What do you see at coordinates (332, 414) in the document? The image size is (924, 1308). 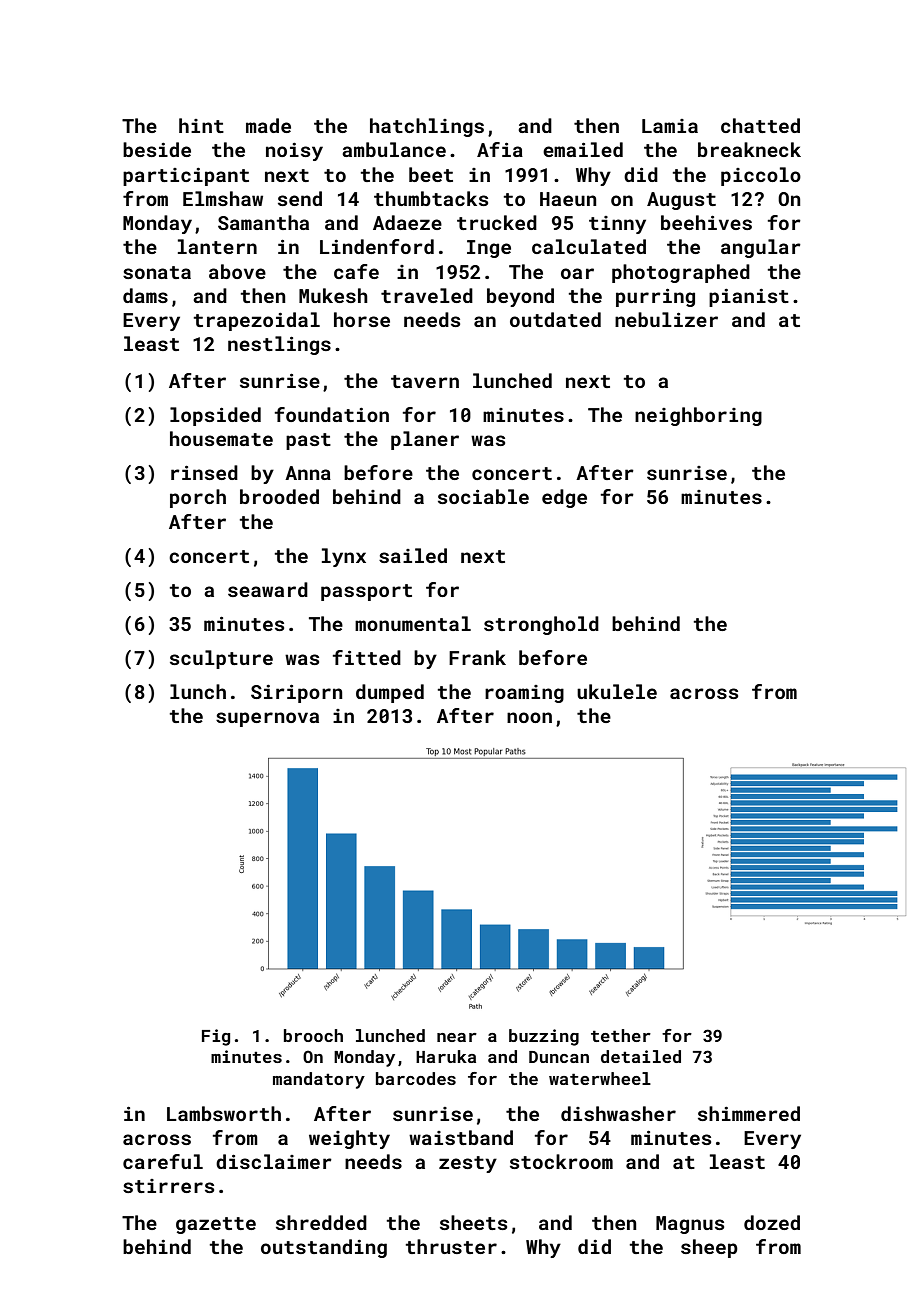 I see `foundation` at bounding box center [332, 414].
